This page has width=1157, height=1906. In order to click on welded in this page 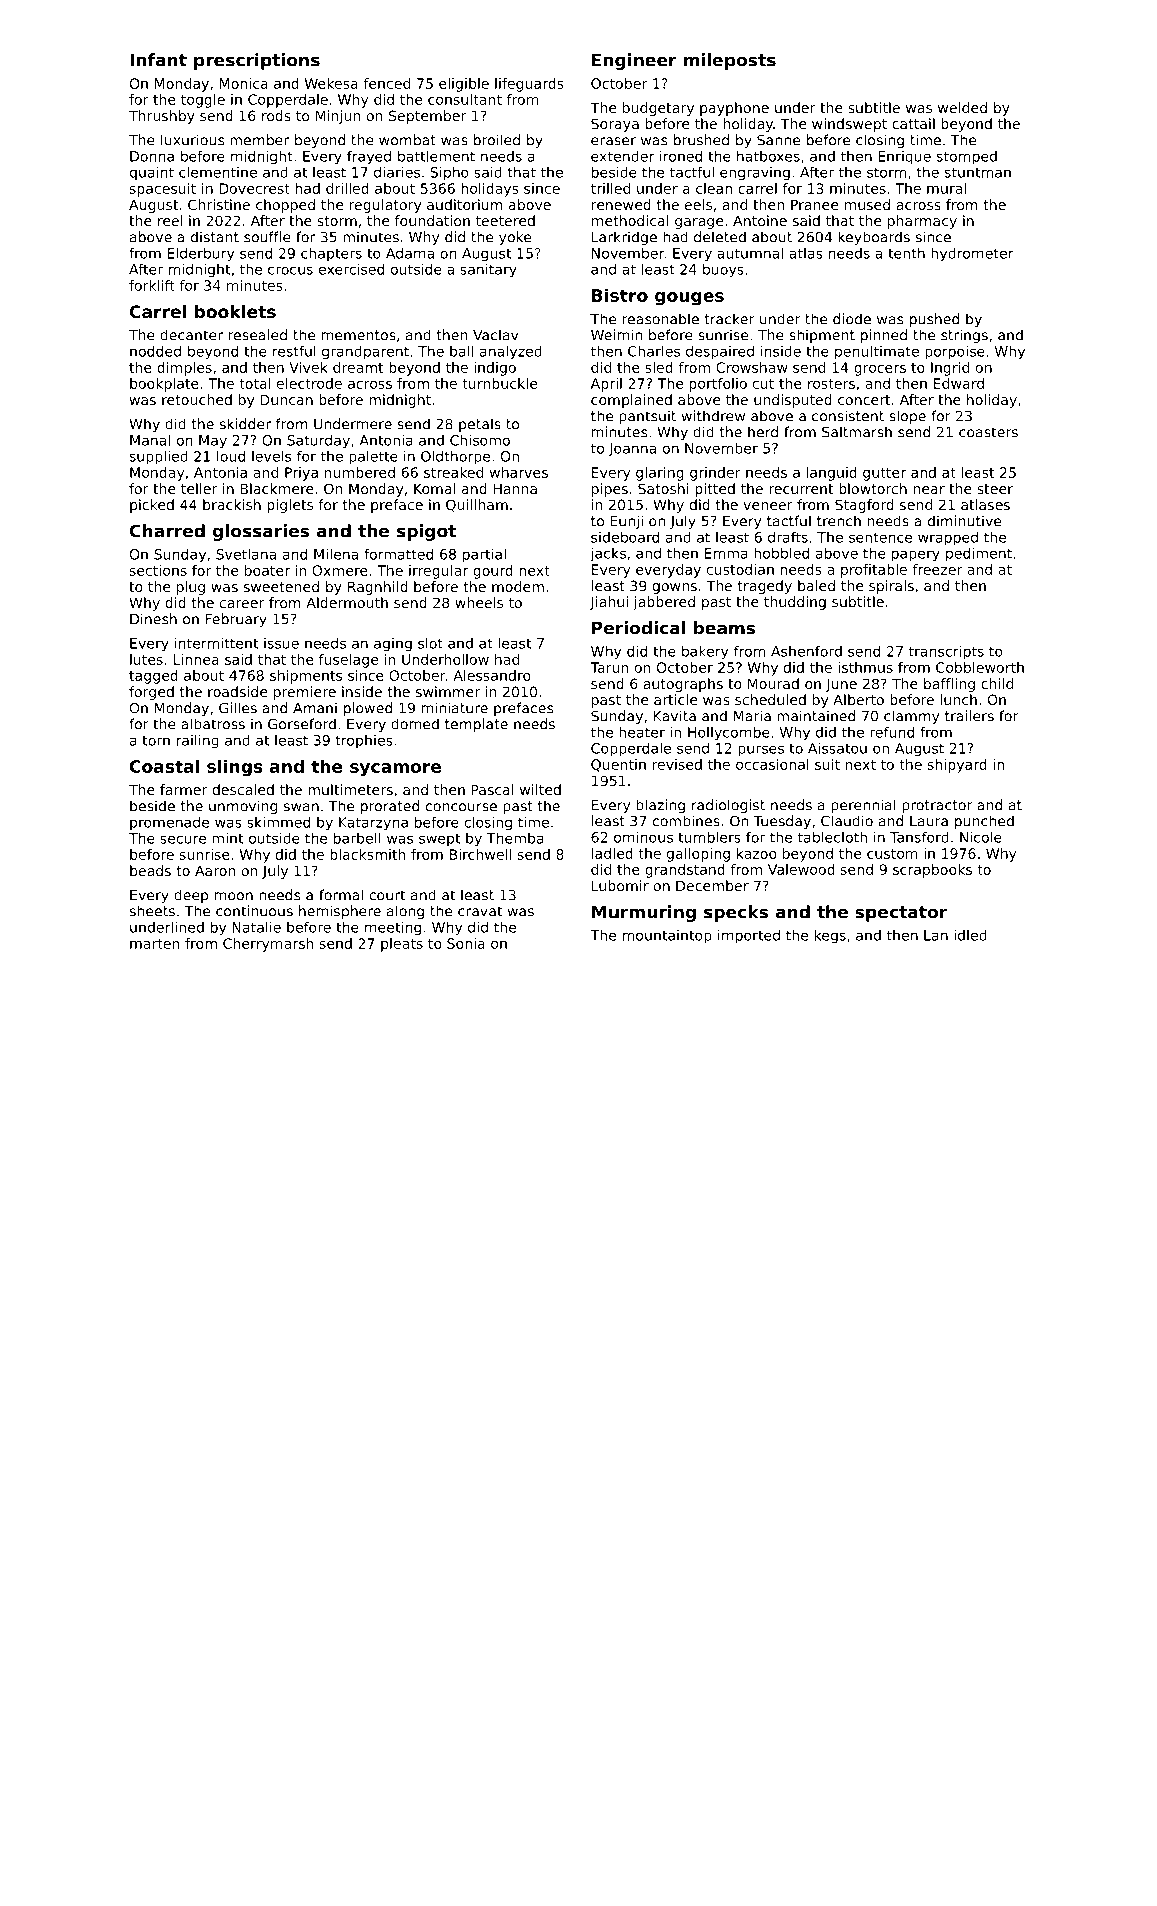, I will do `click(962, 107)`.
